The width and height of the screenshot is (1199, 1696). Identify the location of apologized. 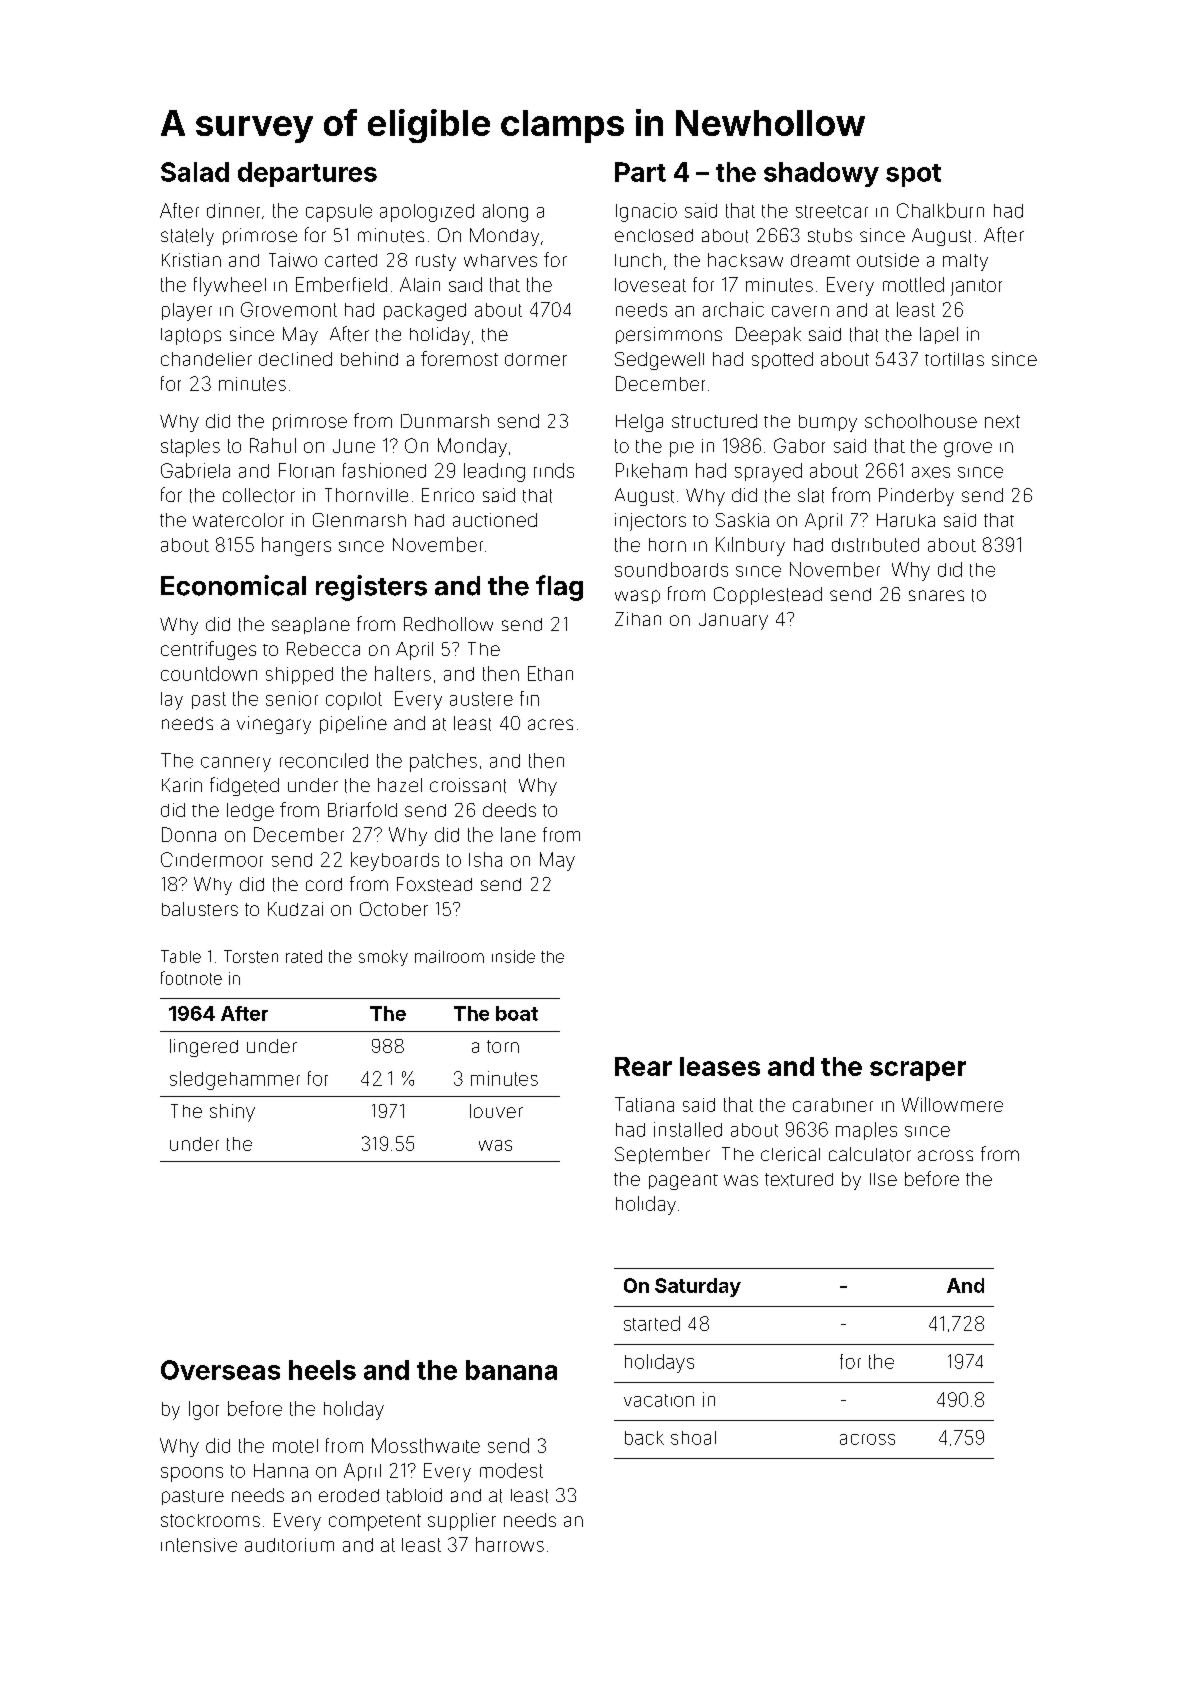
(427, 213).
